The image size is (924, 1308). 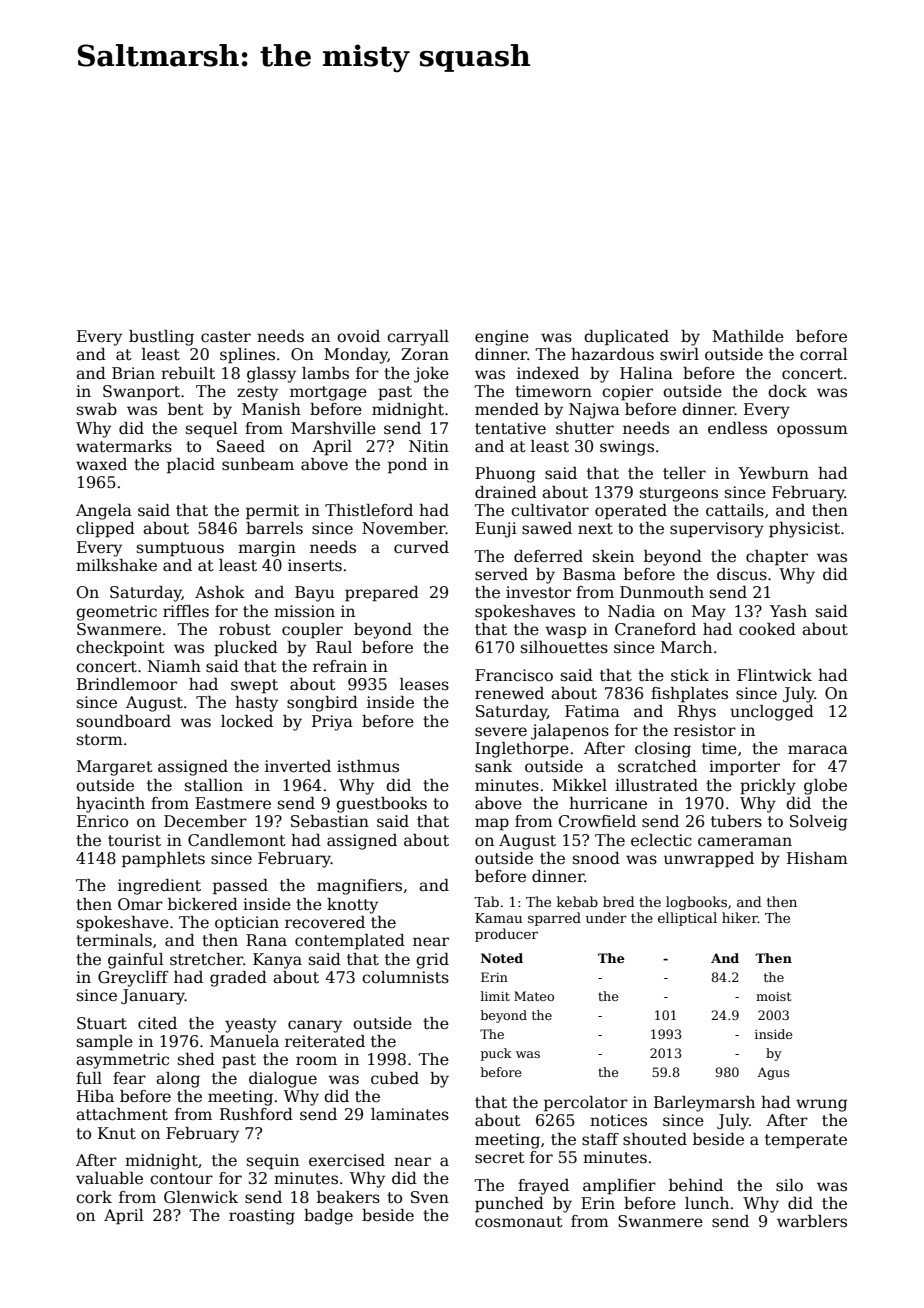 I want to click on map, so click(x=492, y=824).
